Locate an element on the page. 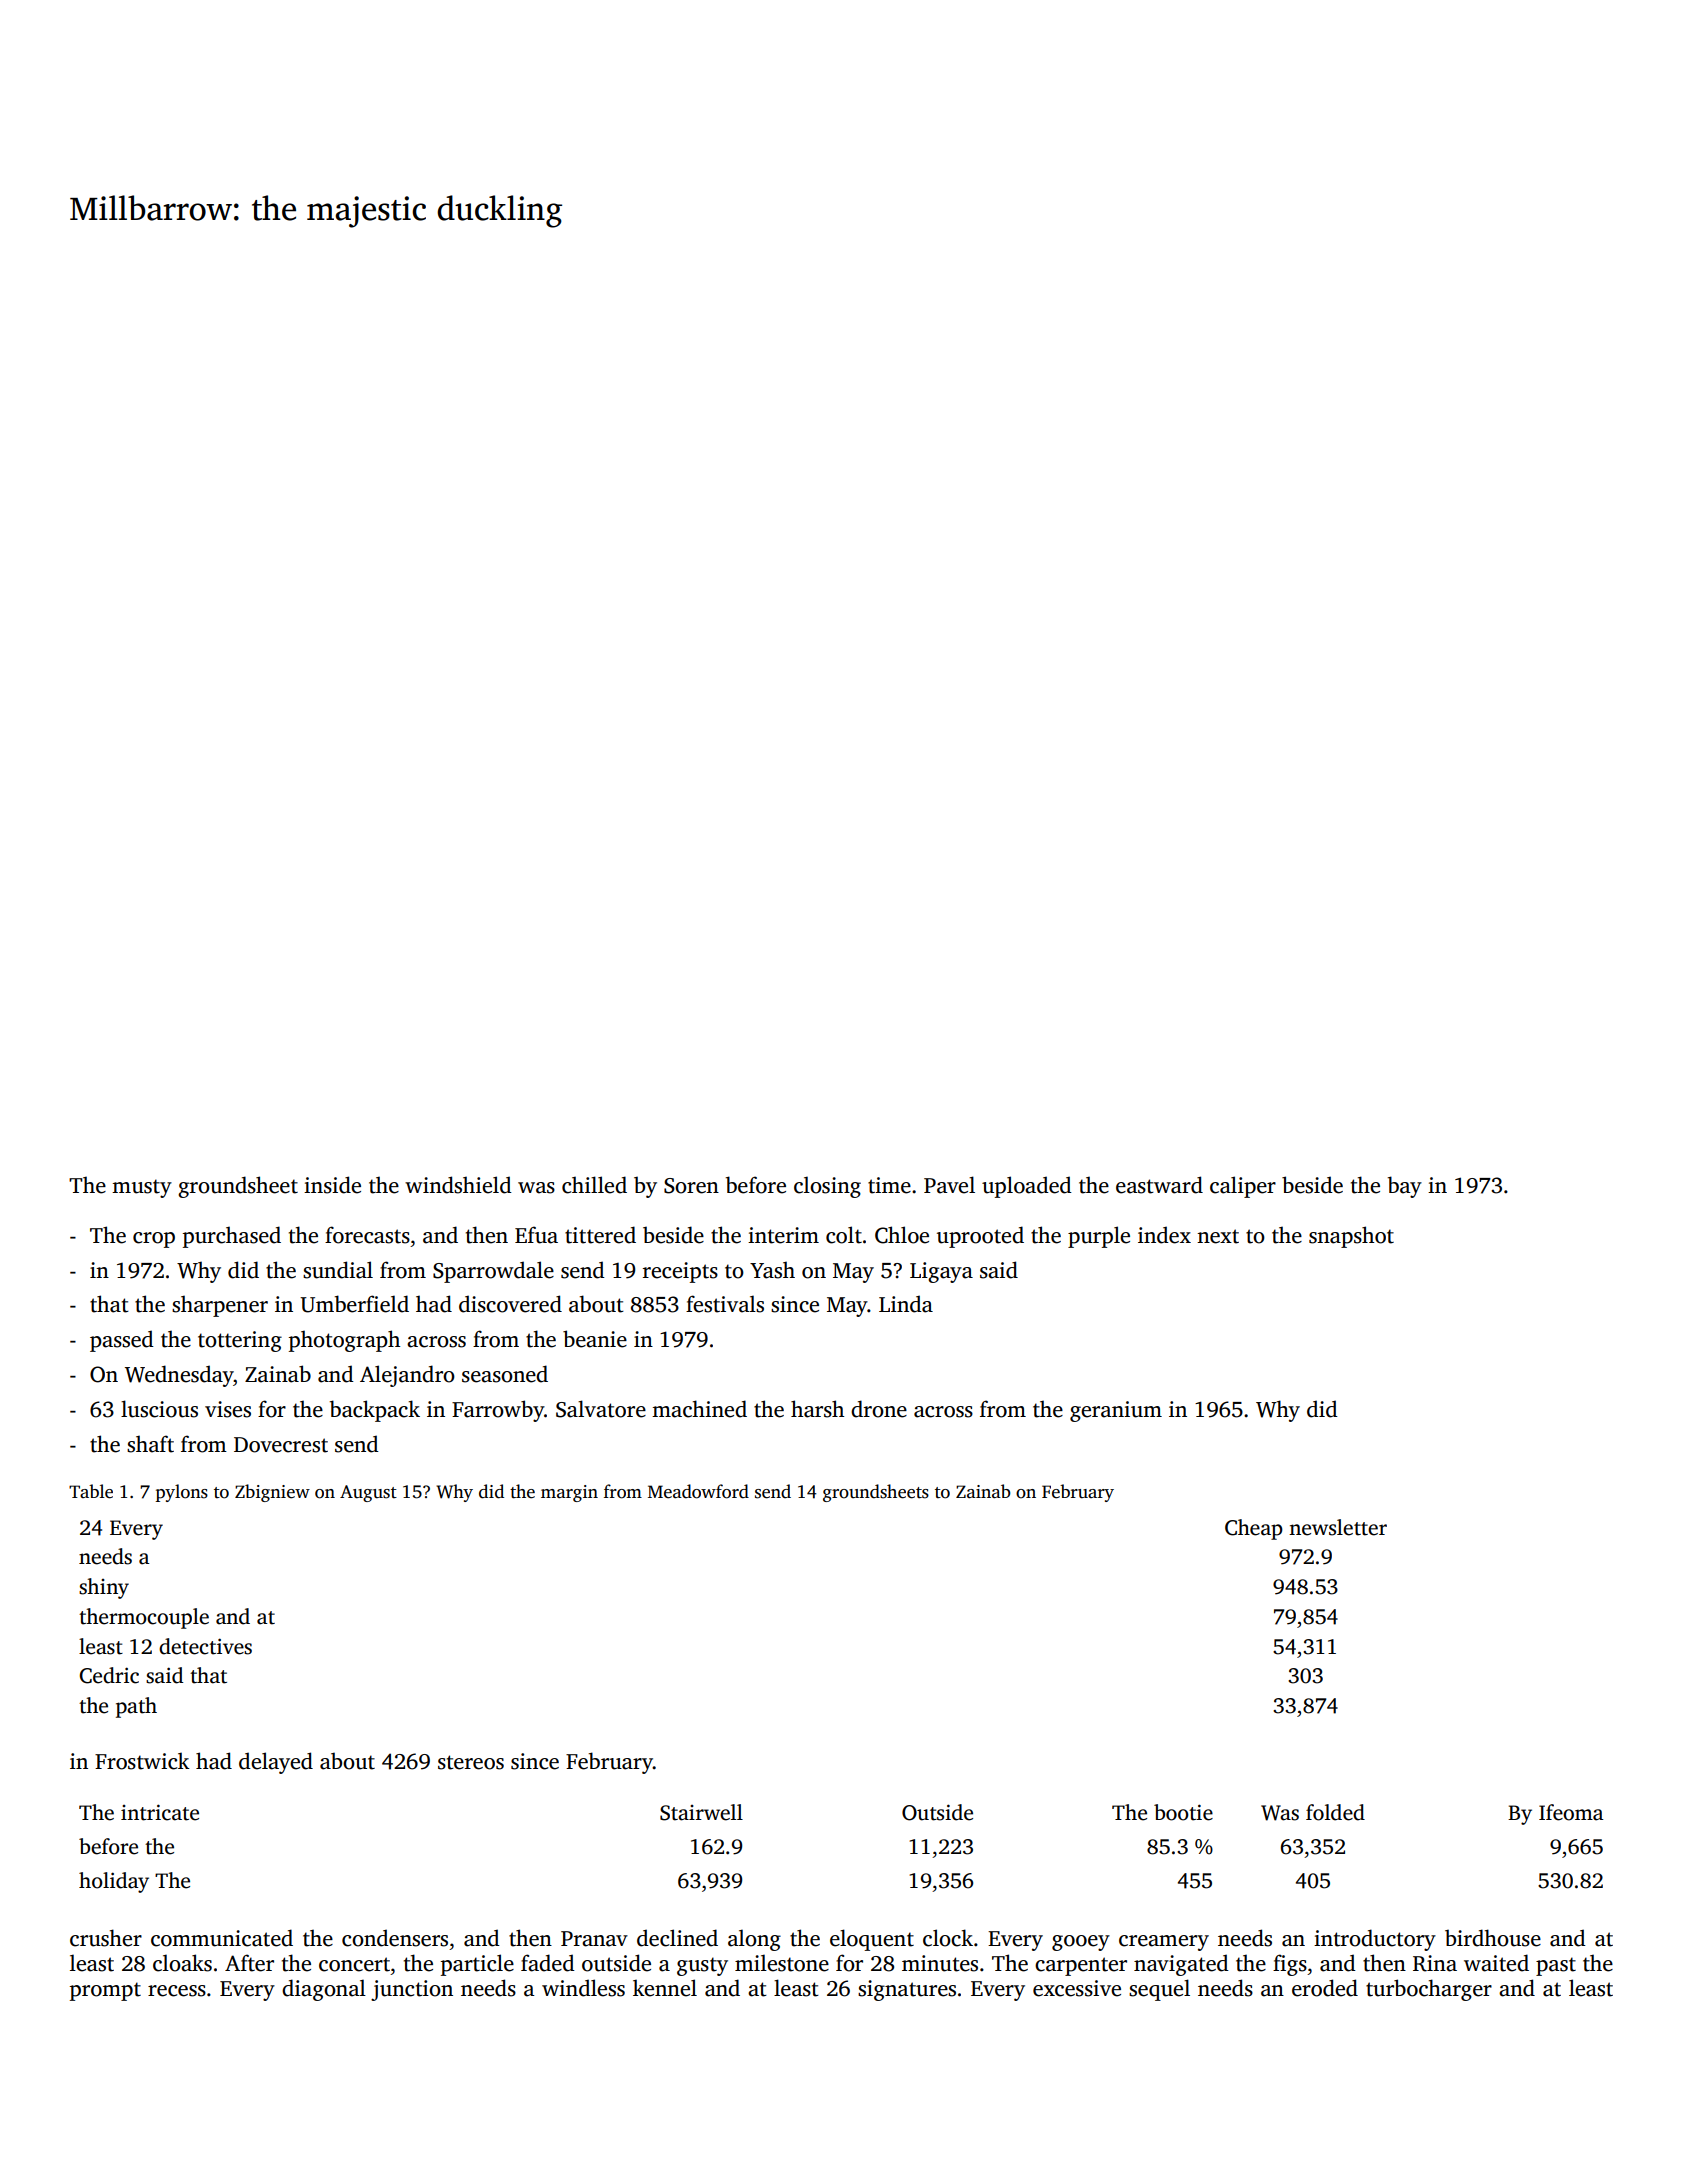 This image has width=1683, height=2178. Ifeoma is located at coordinates (1571, 1812).
